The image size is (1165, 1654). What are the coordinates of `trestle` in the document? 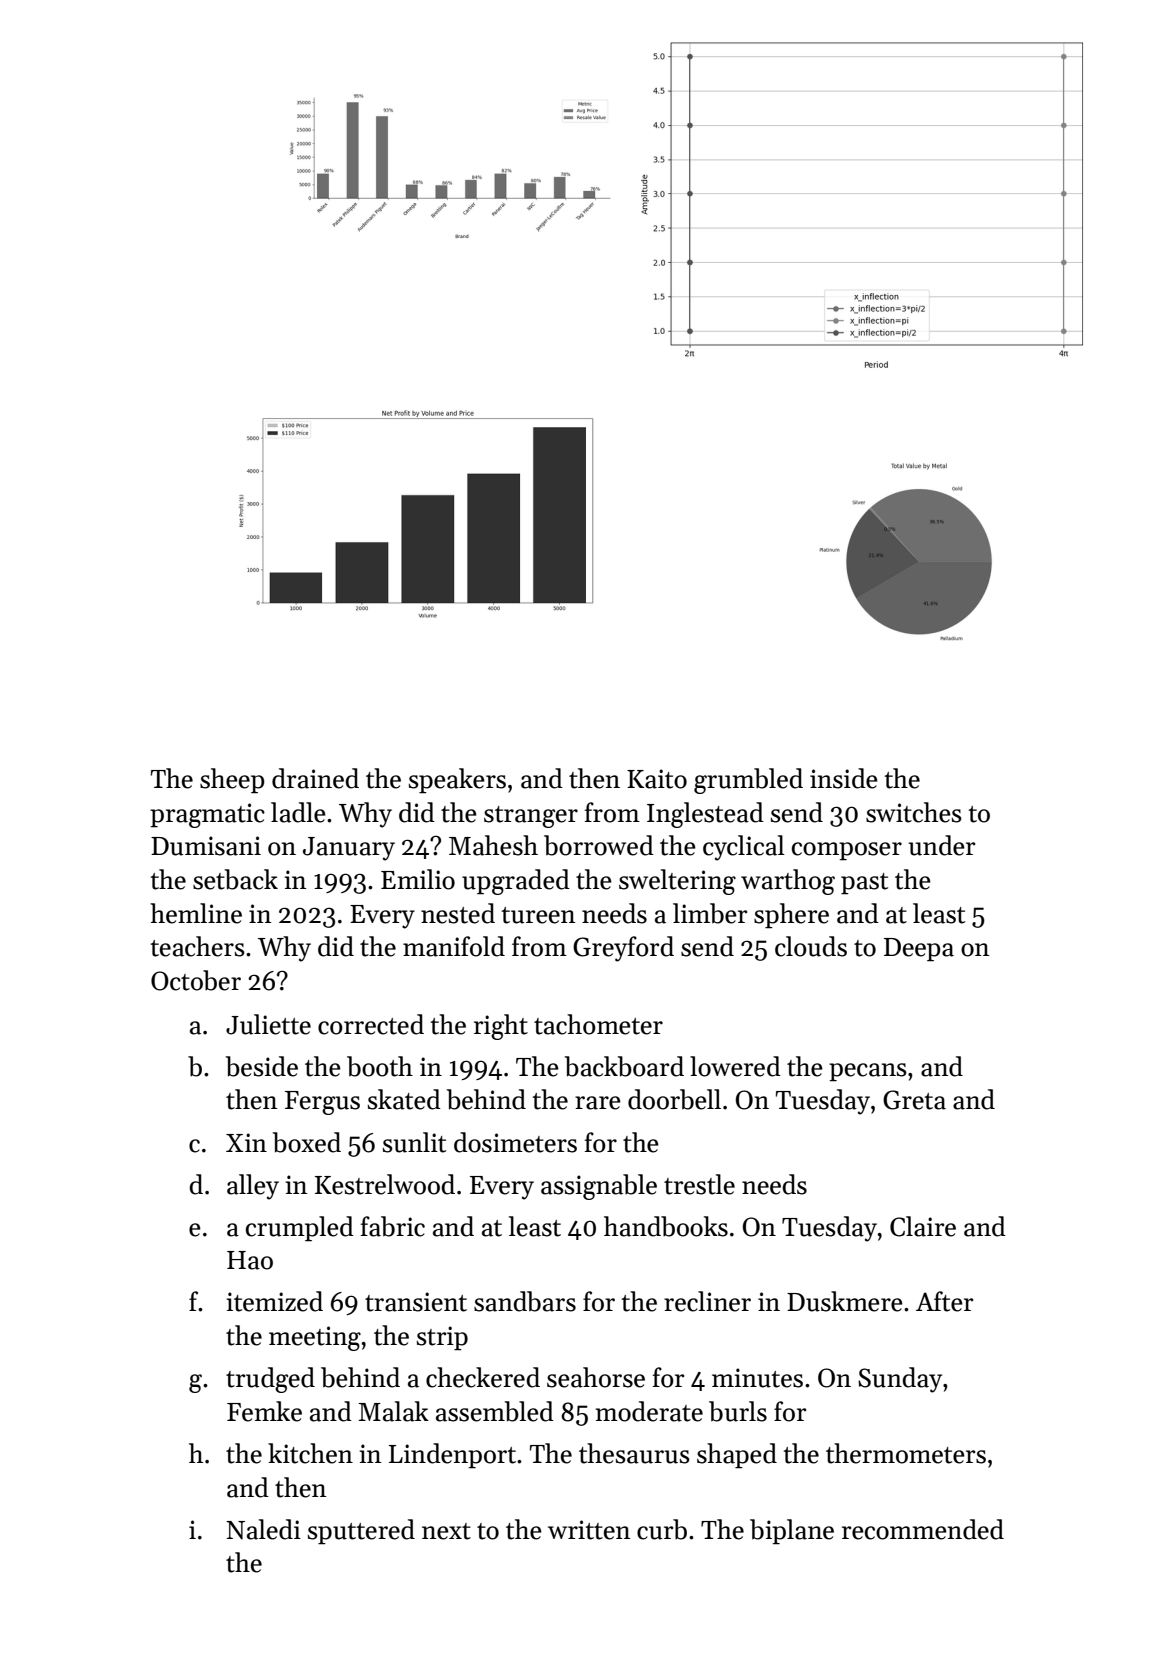 It's located at (699, 1184).
